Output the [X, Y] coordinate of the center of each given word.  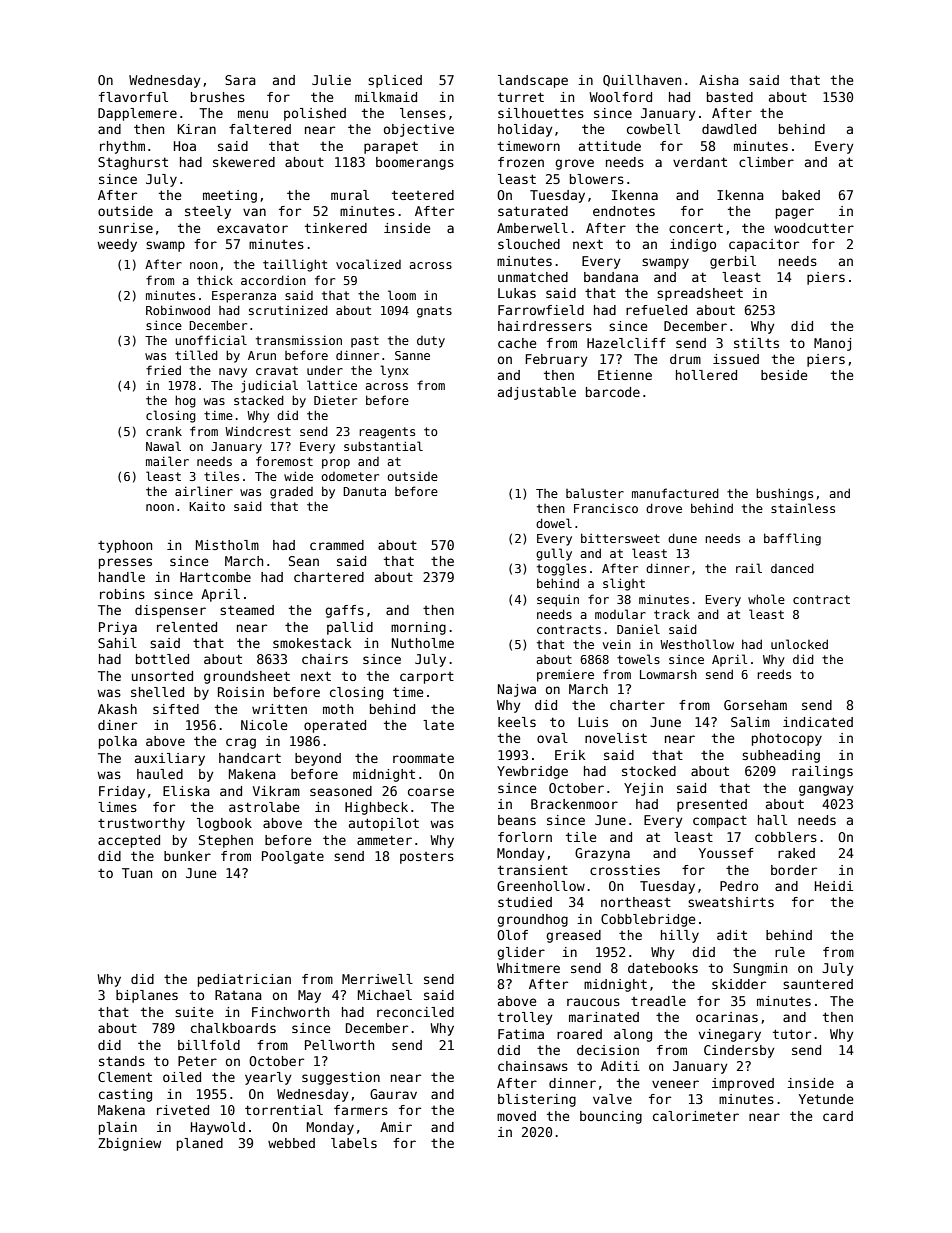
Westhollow [697, 644]
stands [122, 1061]
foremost [284, 461]
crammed [337, 545]
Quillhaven [642, 81]
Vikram [276, 791]
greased [573, 936]
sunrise [126, 228]
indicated [818, 722]
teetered [423, 195]
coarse [431, 792]
